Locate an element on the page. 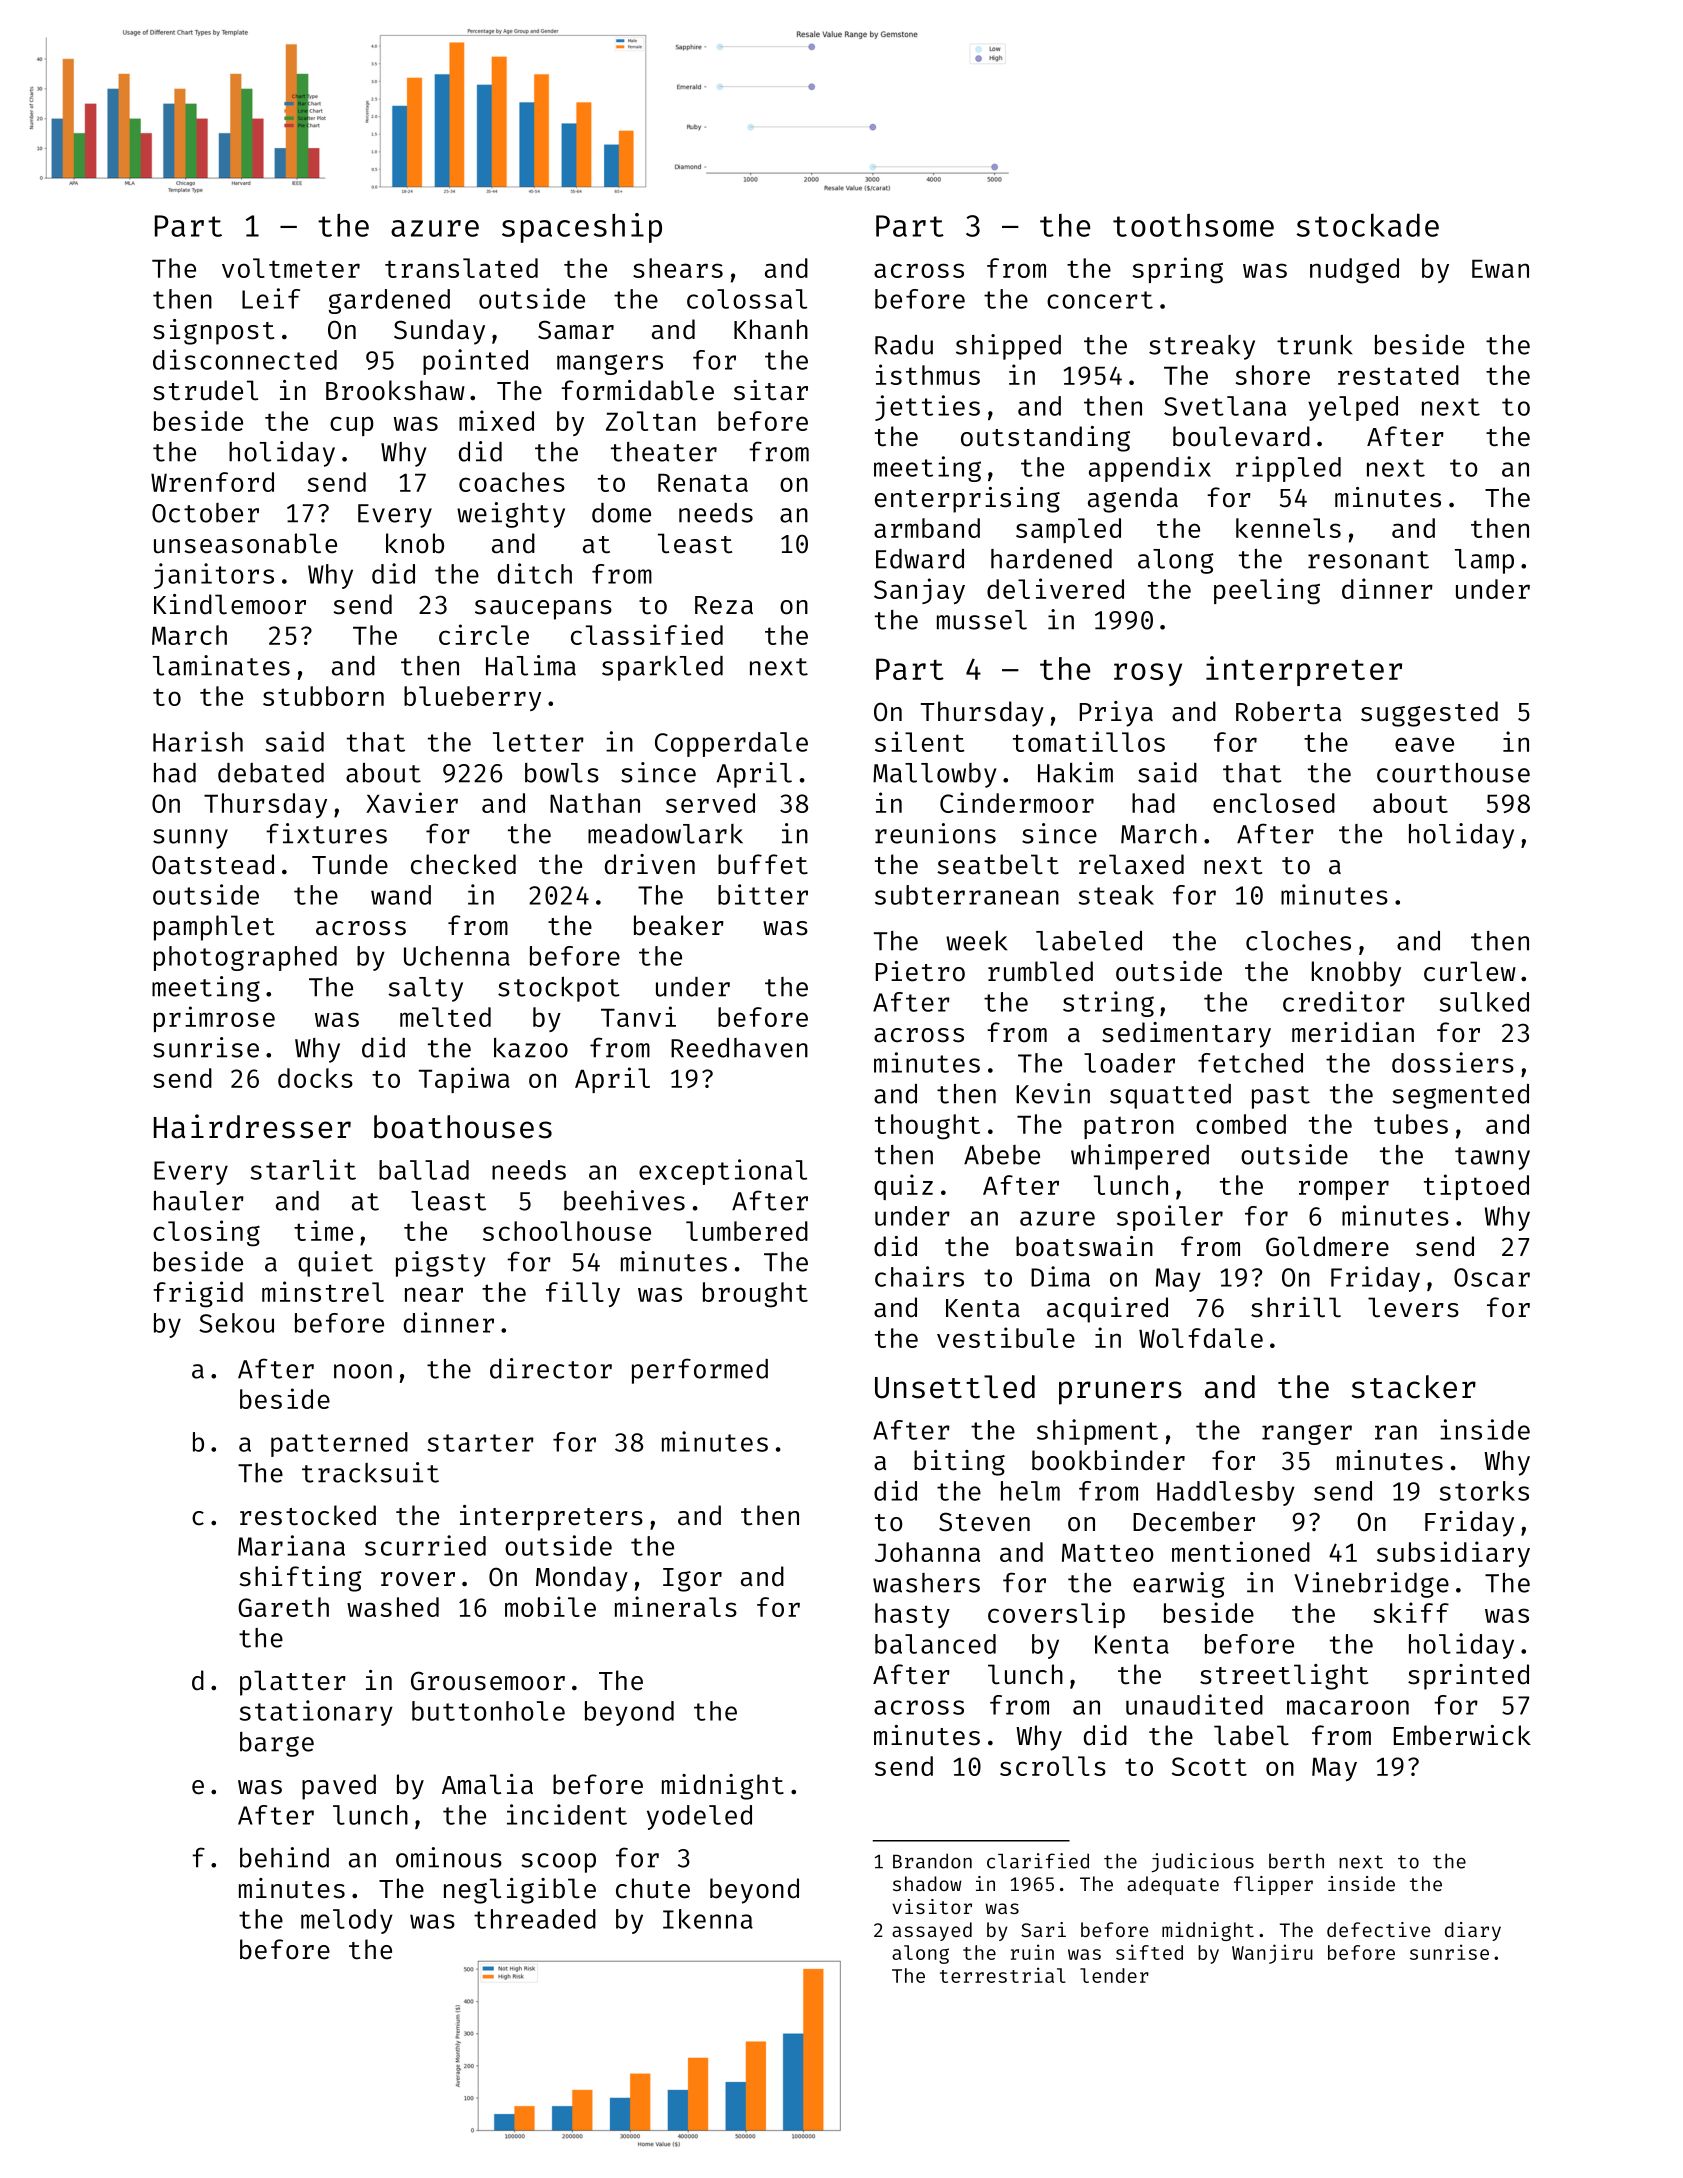 This page has width=1683, height=2178. voltmeter is located at coordinates (291, 268).
